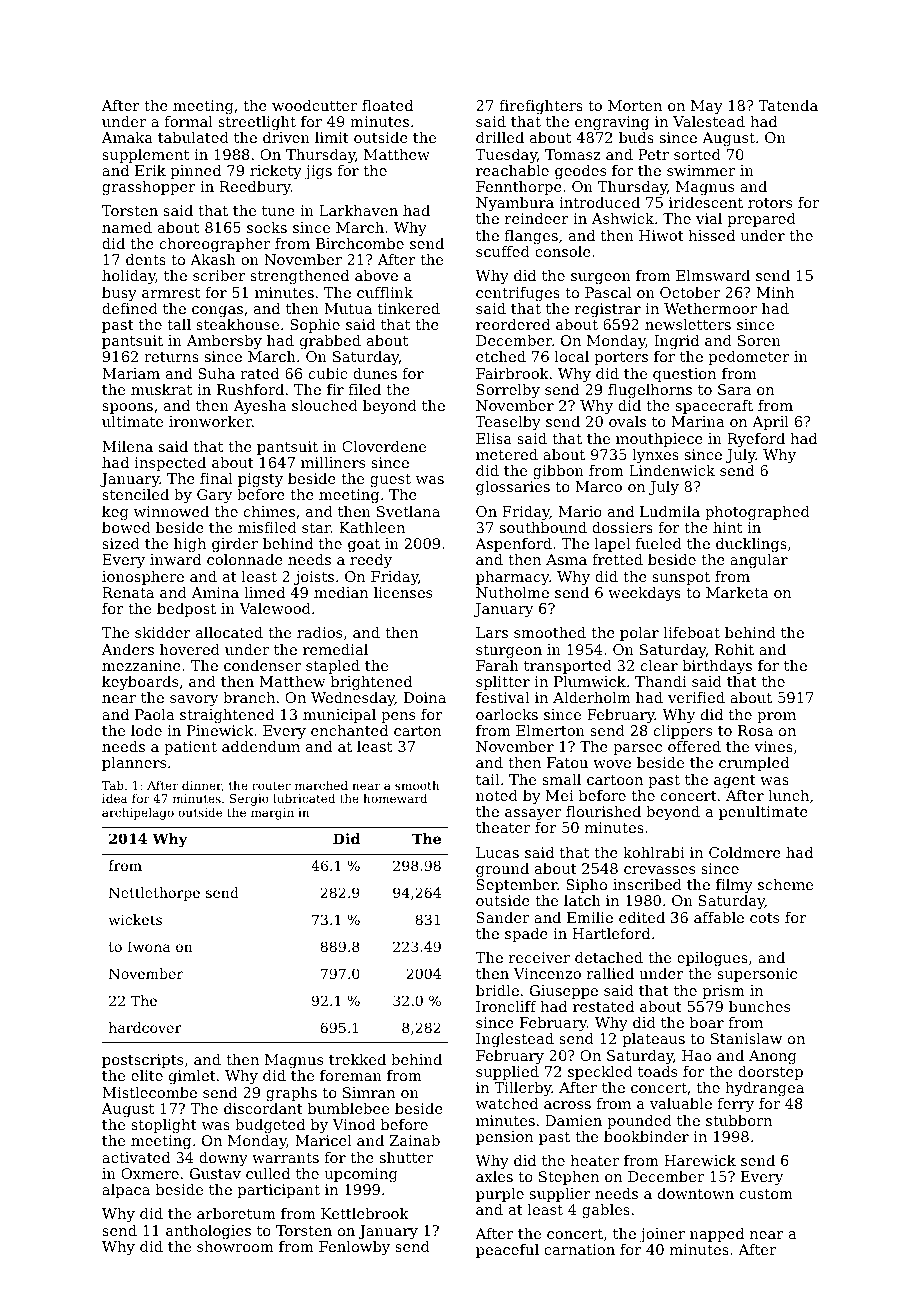 Image resolution: width=924 pixels, height=1308 pixels. What do you see at coordinates (189, 121) in the document?
I see `formal` at bounding box center [189, 121].
